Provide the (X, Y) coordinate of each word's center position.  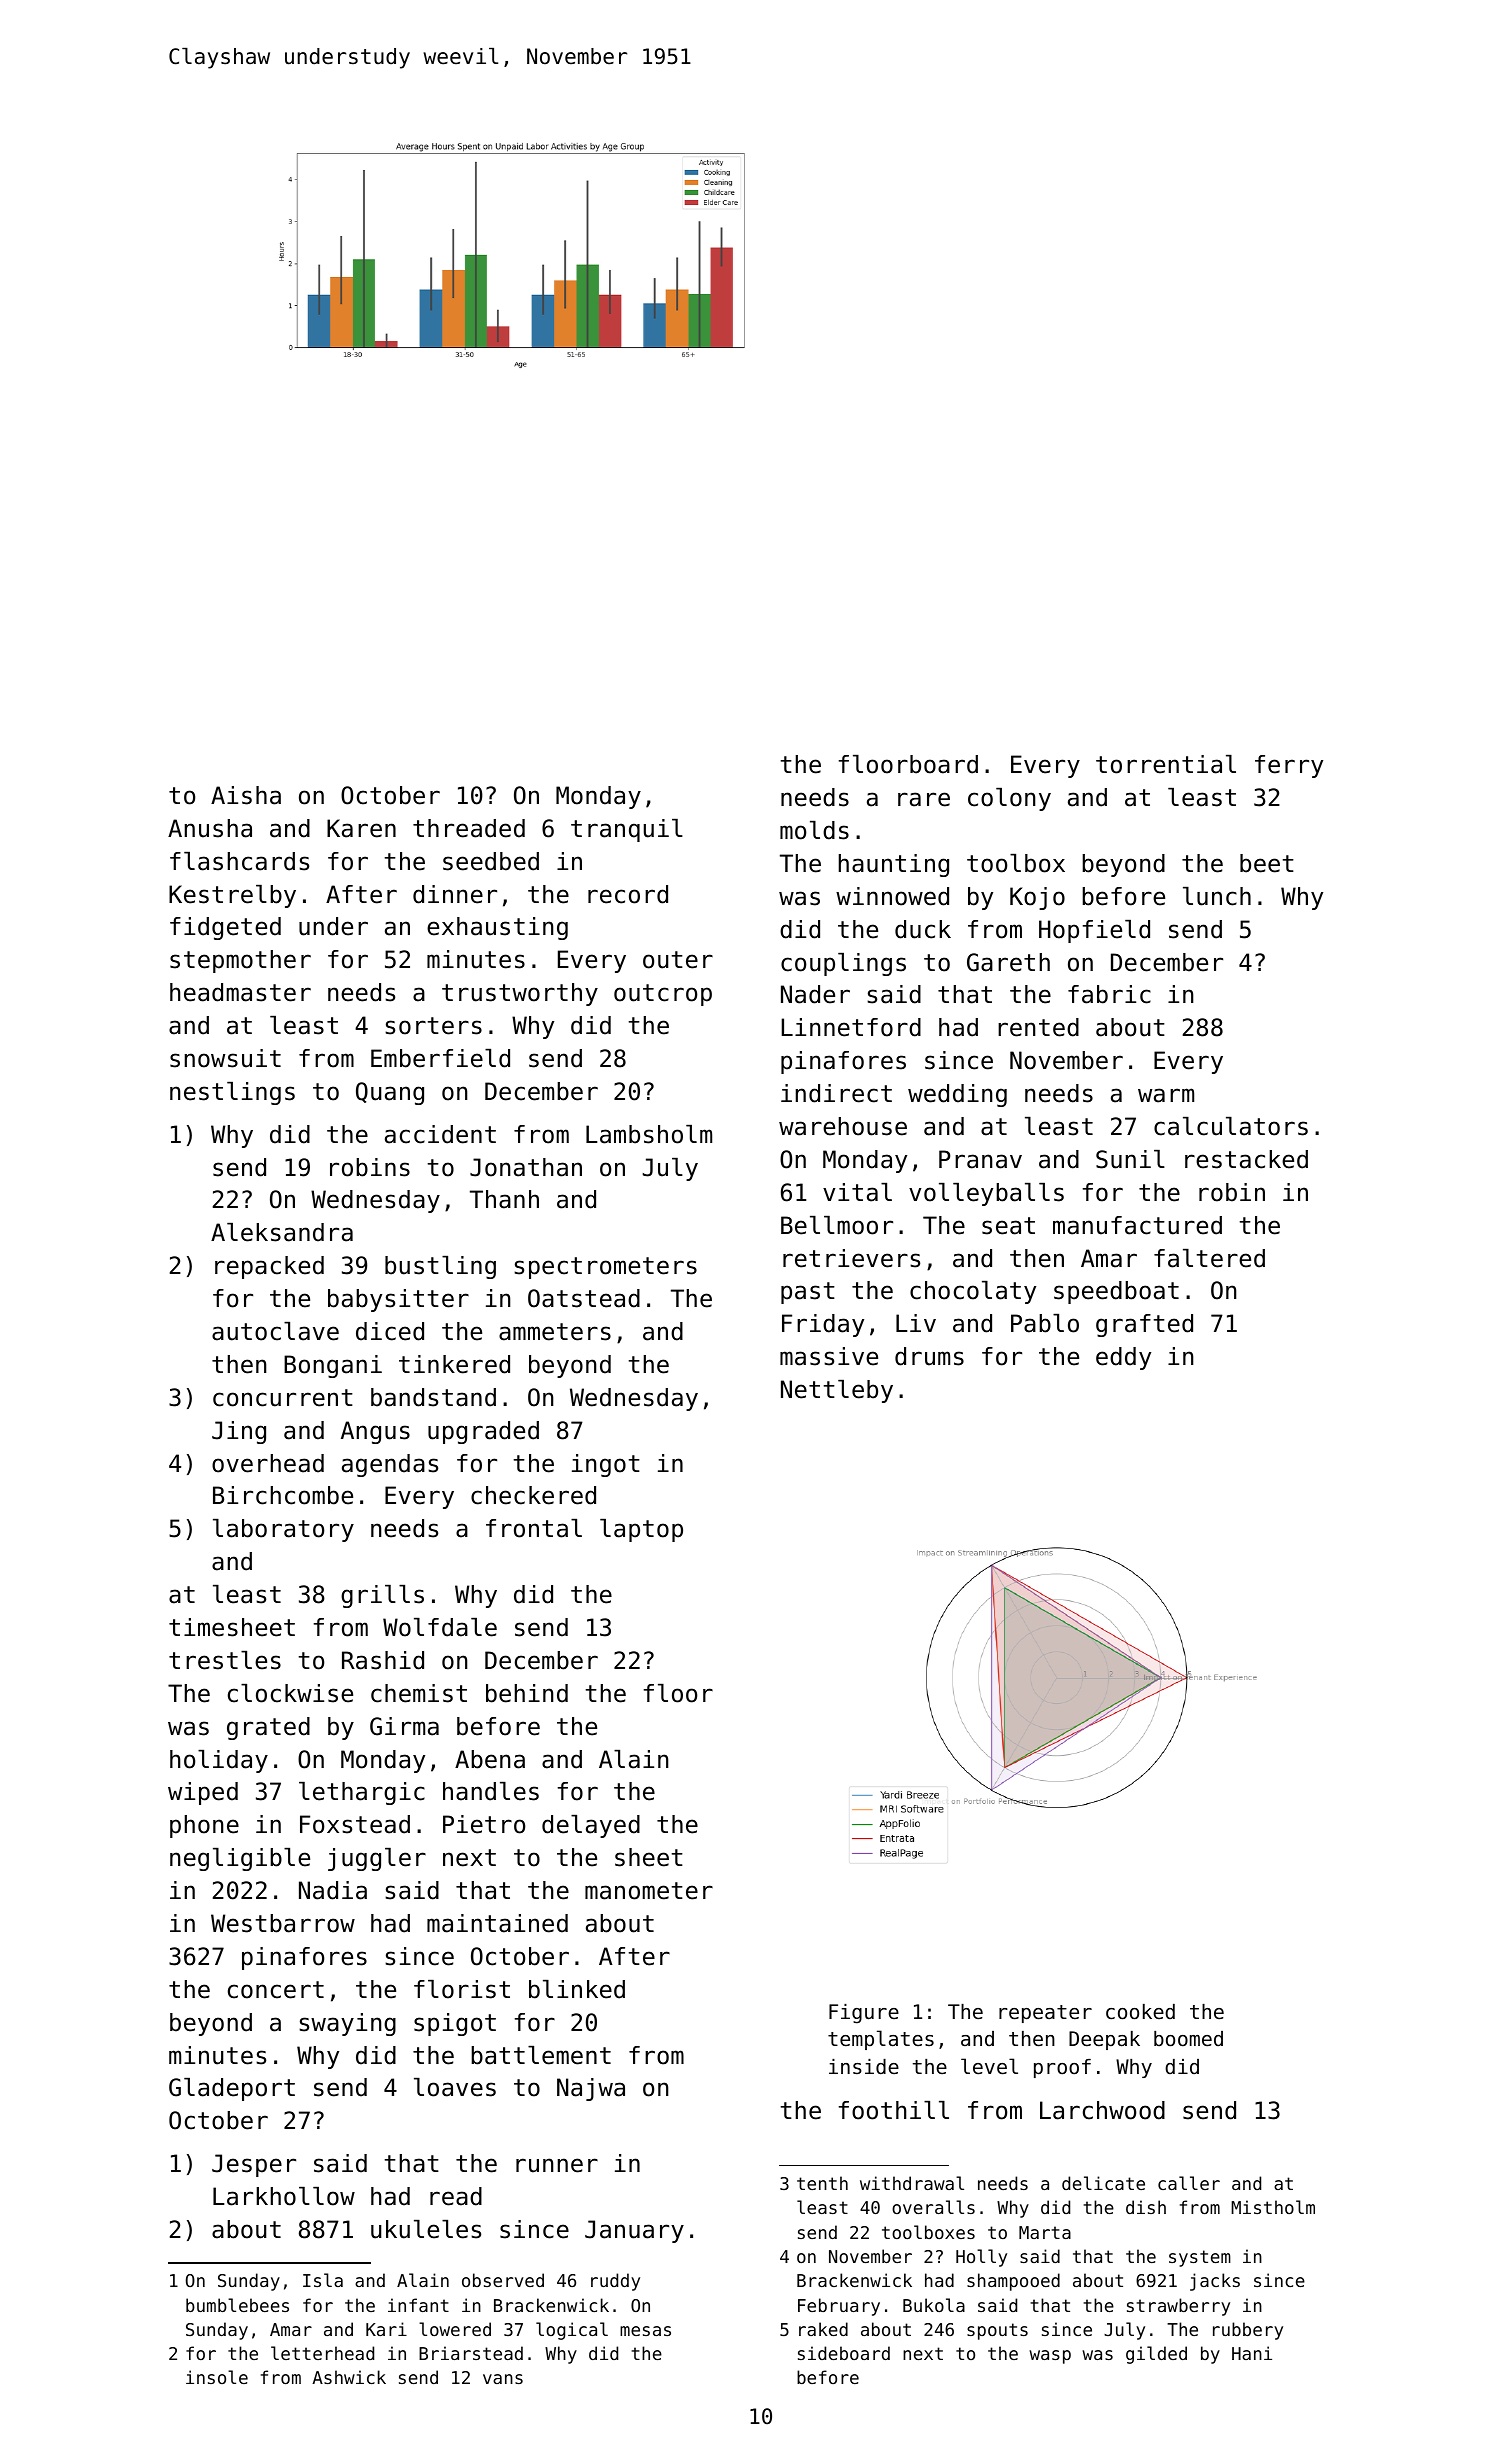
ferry (1289, 766)
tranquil (627, 830)
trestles (225, 1660)
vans (503, 2379)
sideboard (844, 2353)
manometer (649, 1891)
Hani (1252, 2353)
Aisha (246, 795)
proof (1062, 2068)
